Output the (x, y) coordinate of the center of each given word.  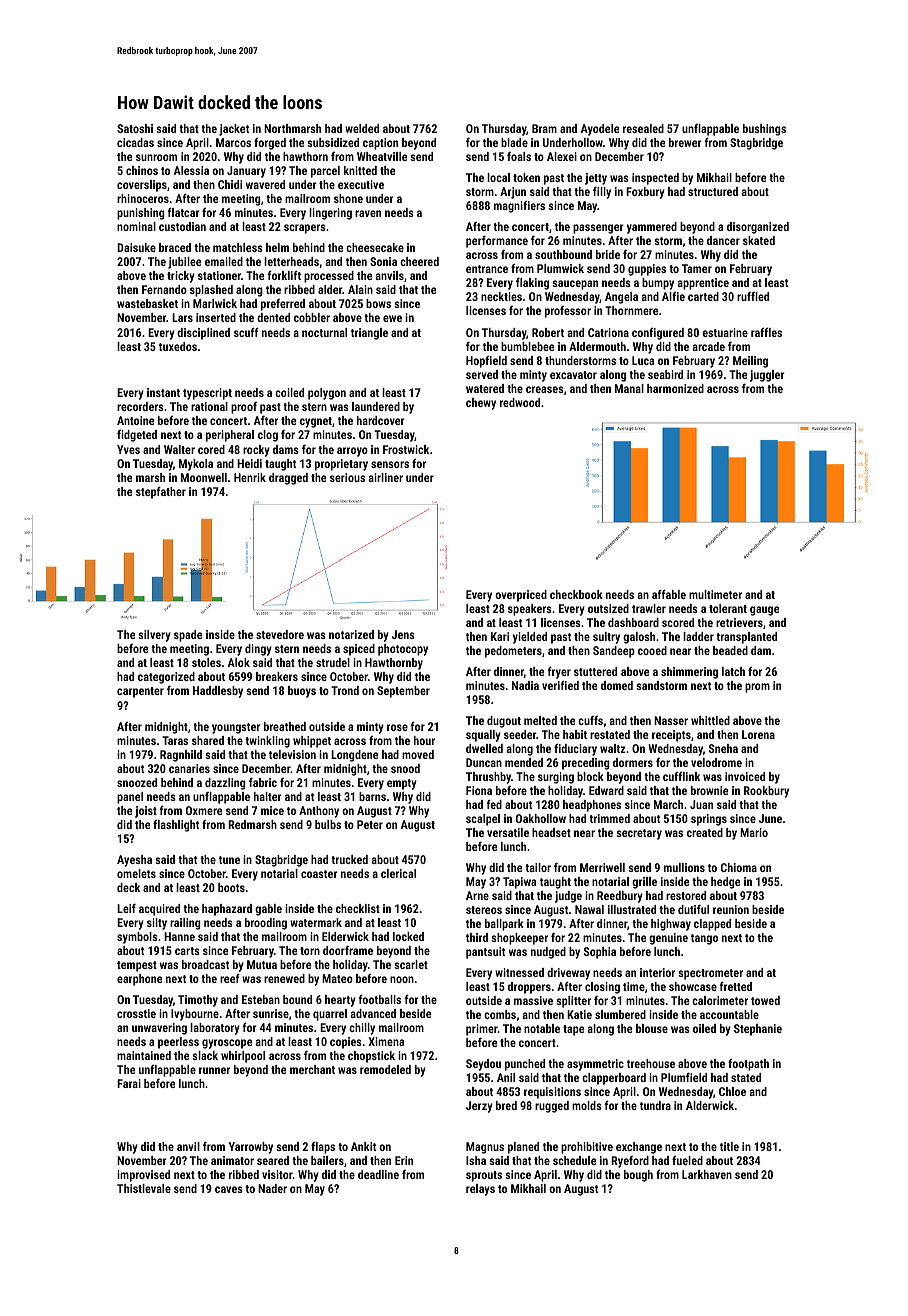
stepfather (161, 493)
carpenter (140, 692)
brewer (685, 142)
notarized (351, 634)
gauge (764, 611)
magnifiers (519, 207)
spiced (359, 650)
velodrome (716, 762)
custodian (182, 226)
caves (229, 1189)
